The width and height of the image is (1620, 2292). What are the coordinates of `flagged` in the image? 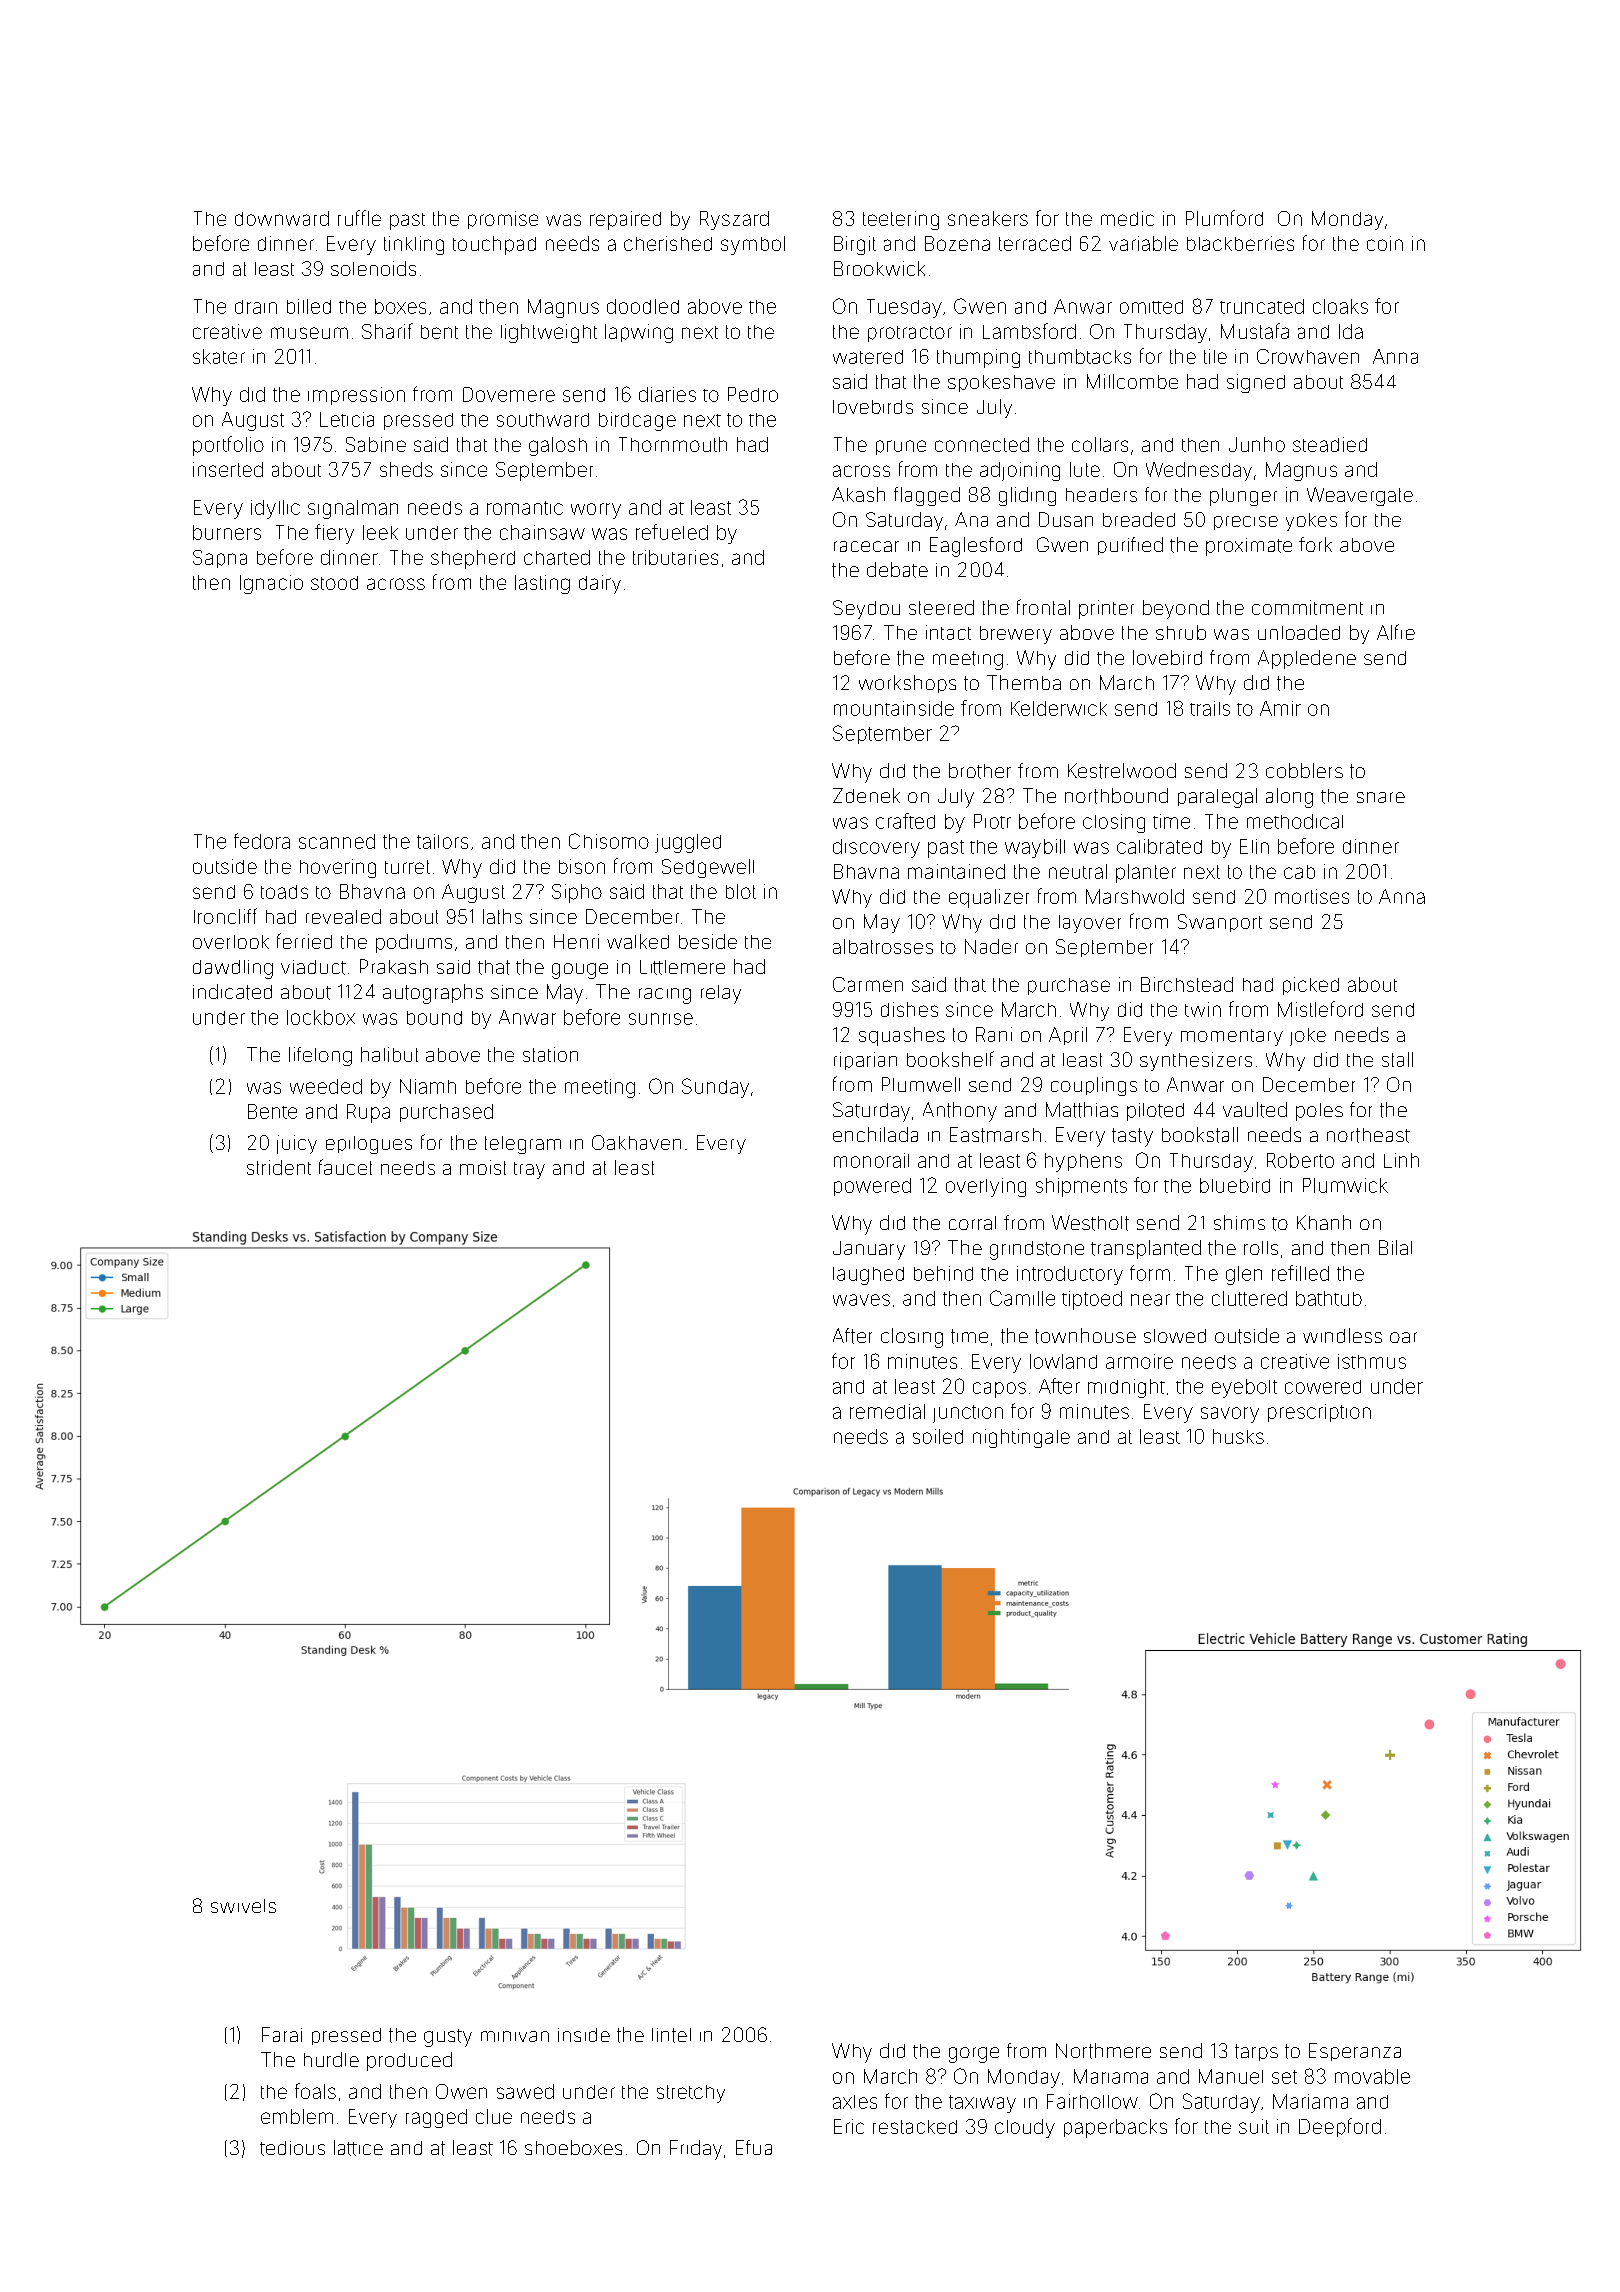 It's located at (927, 496).
